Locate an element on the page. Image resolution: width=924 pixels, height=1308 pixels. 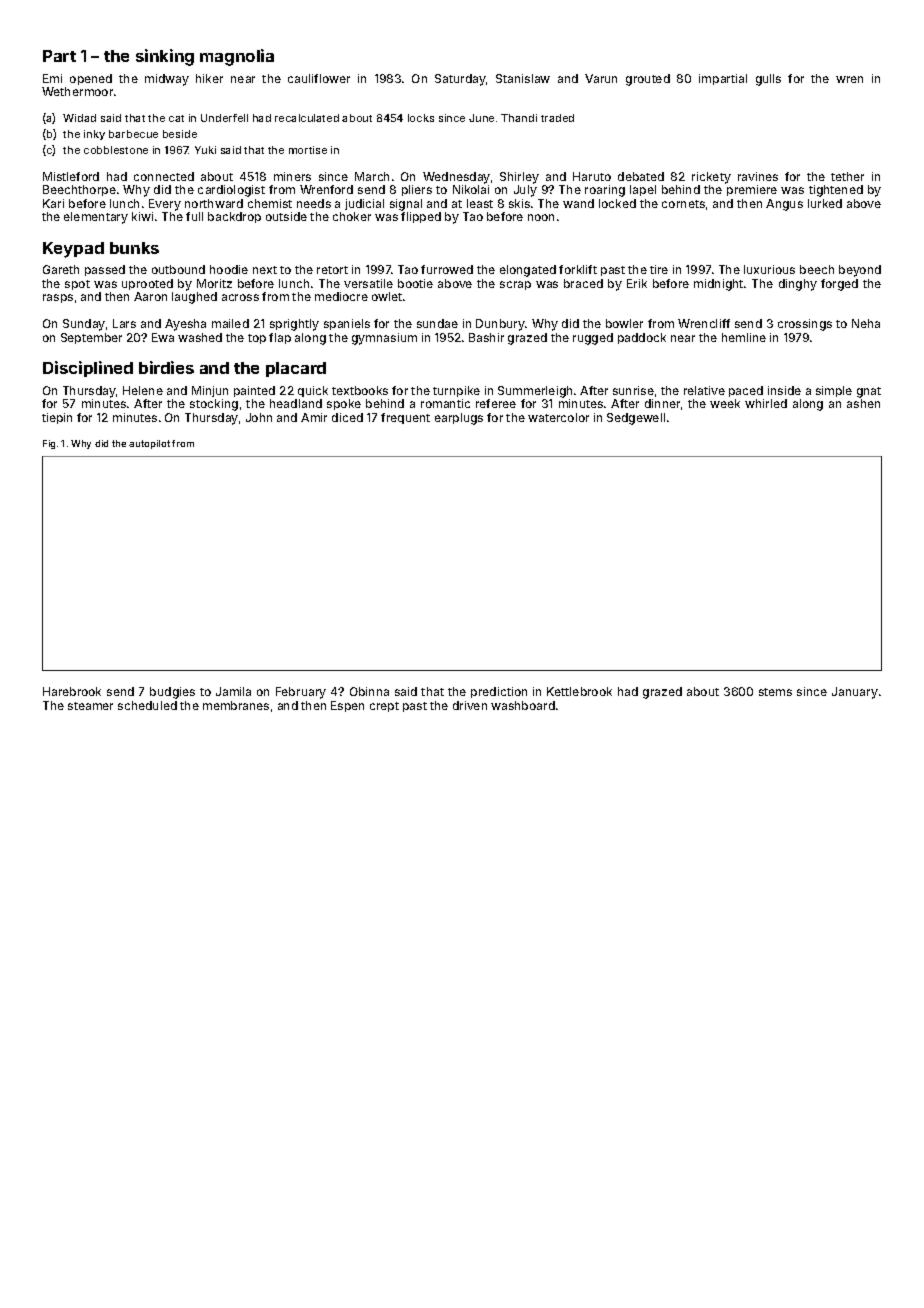
stems is located at coordinates (775, 692).
